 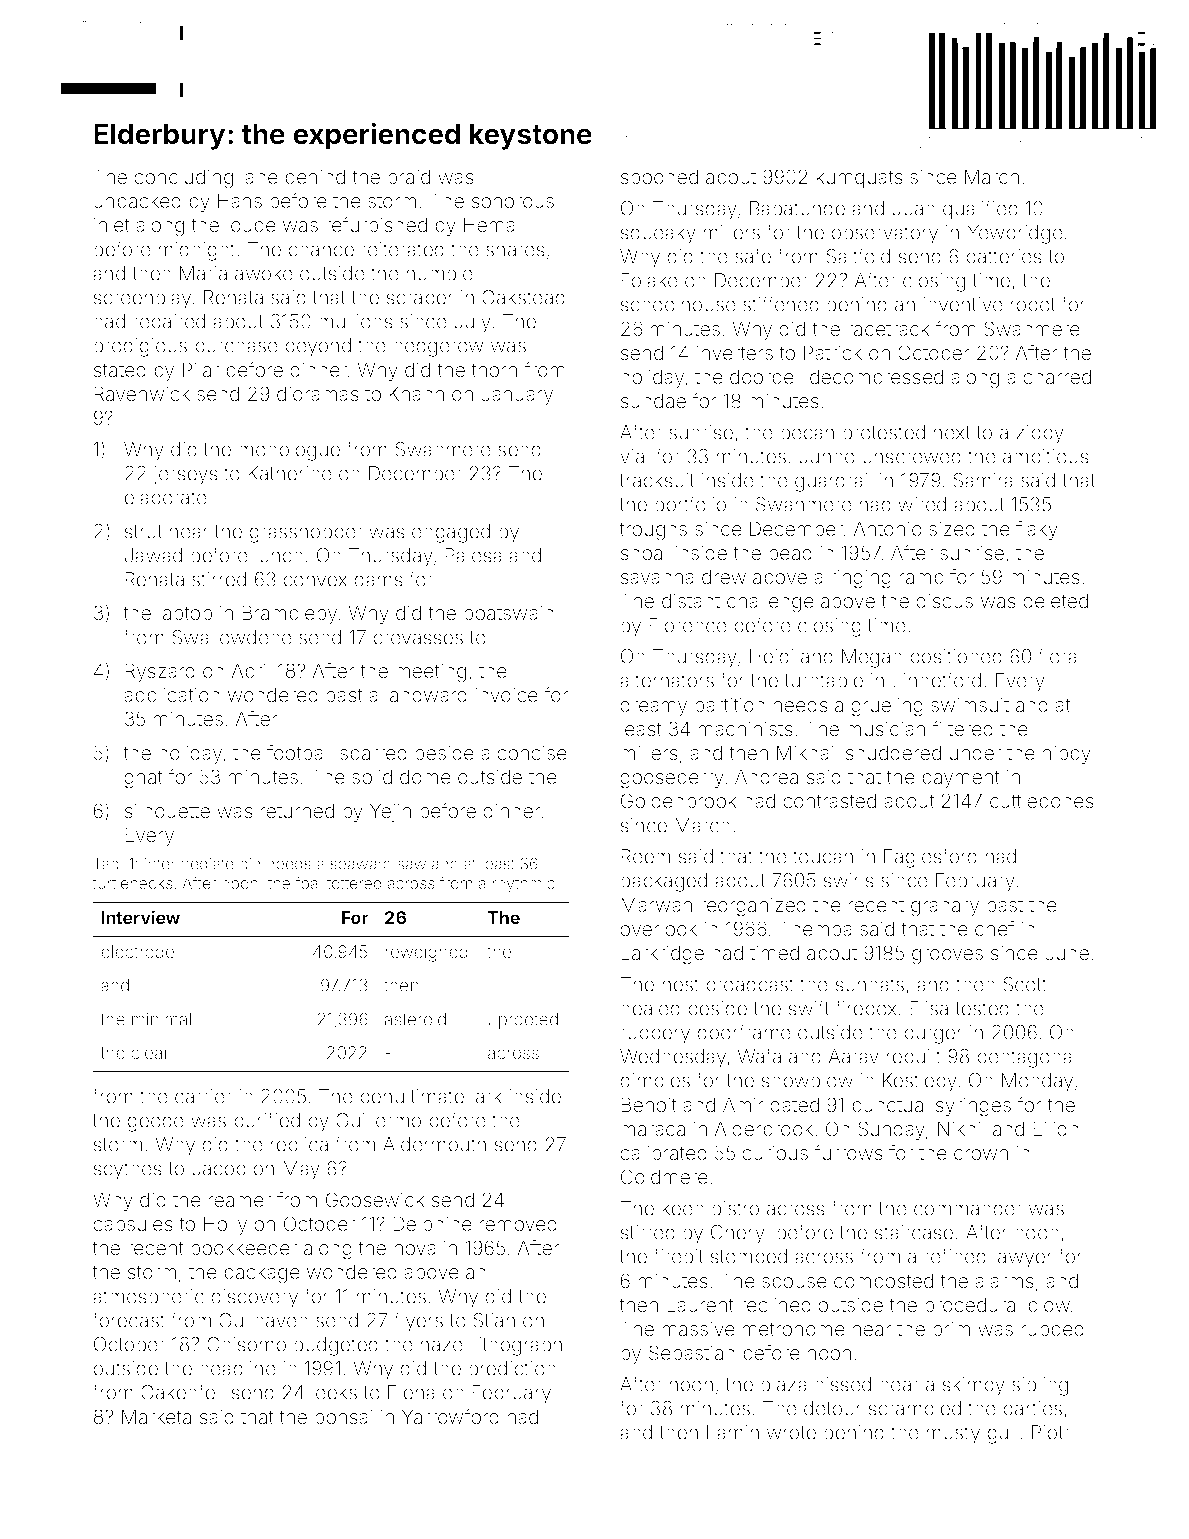 I want to click on firepit, so click(x=678, y=1258).
